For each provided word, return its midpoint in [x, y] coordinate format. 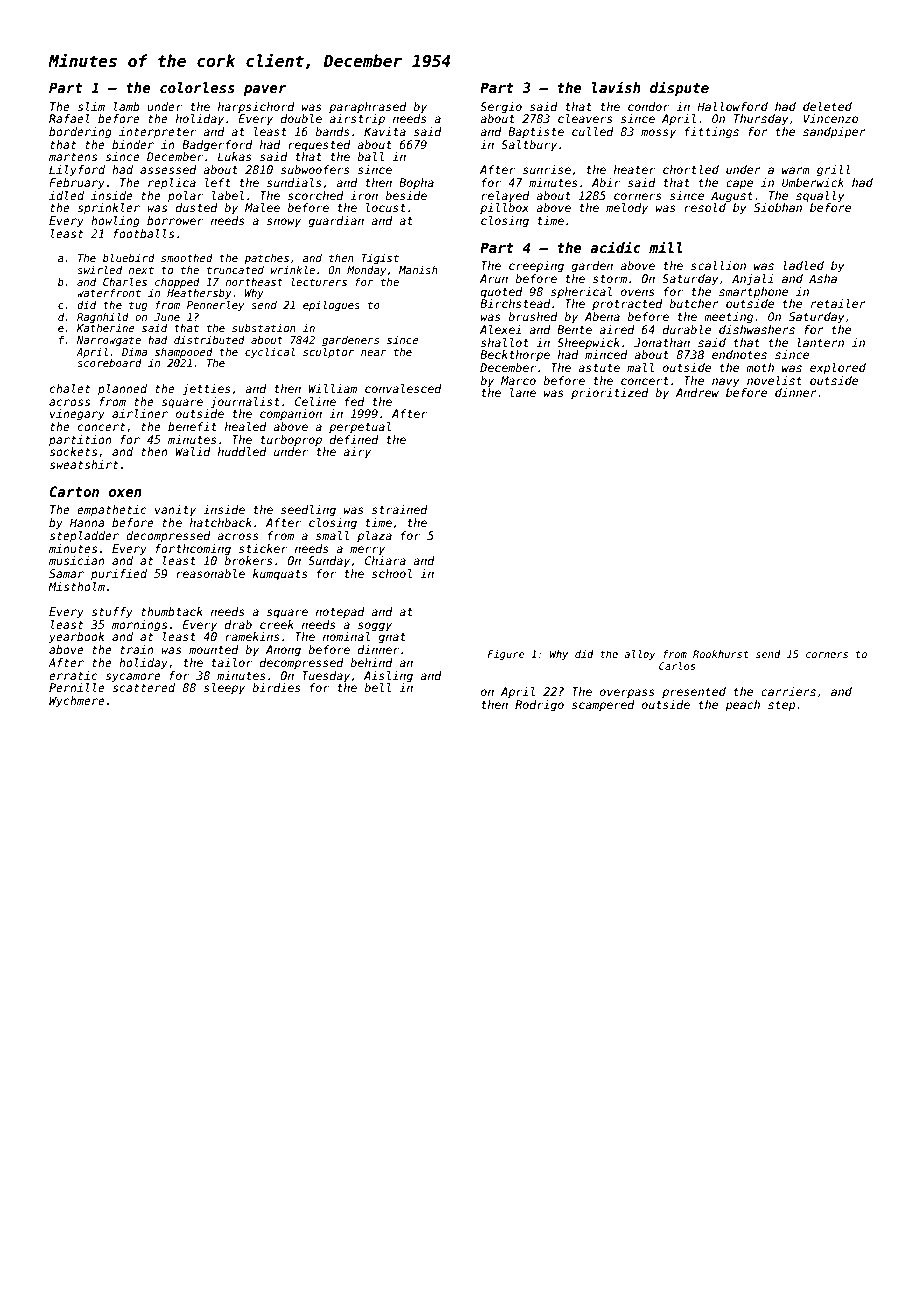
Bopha [416, 184]
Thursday [761, 120]
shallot [505, 342]
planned [122, 390]
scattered [143, 687]
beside [406, 195]
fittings [712, 133]
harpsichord [256, 108]
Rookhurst [721, 654]
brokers [248, 560]
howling [115, 222]
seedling [308, 511]
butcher [694, 303]
